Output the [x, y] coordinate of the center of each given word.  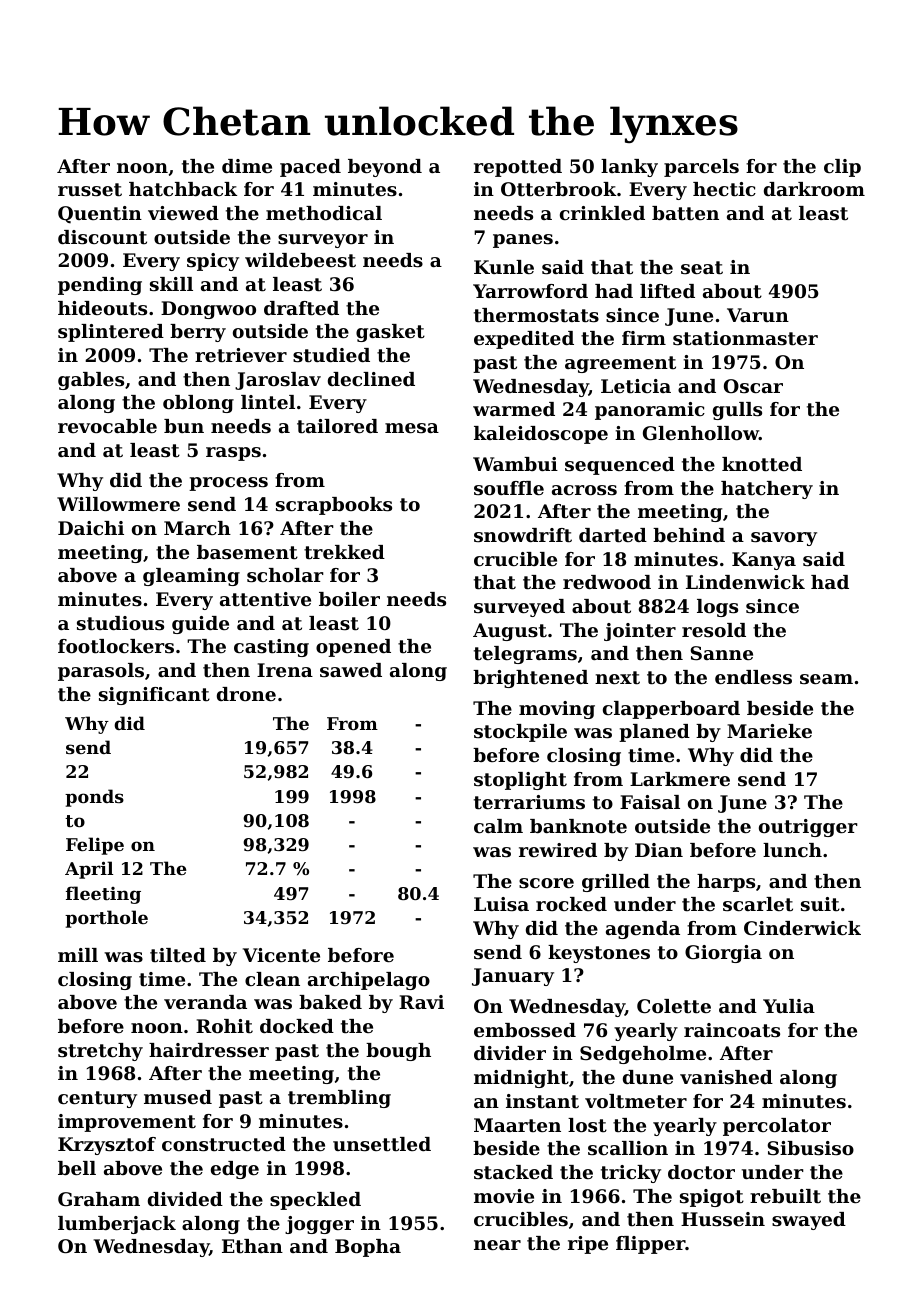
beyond [385, 168]
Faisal [650, 802]
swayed [809, 1221]
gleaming [191, 577]
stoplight [520, 781]
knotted [762, 464]
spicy [213, 262]
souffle [509, 488]
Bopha [368, 1248]
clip [842, 168]
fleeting [103, 895]
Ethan [252, 1246]
